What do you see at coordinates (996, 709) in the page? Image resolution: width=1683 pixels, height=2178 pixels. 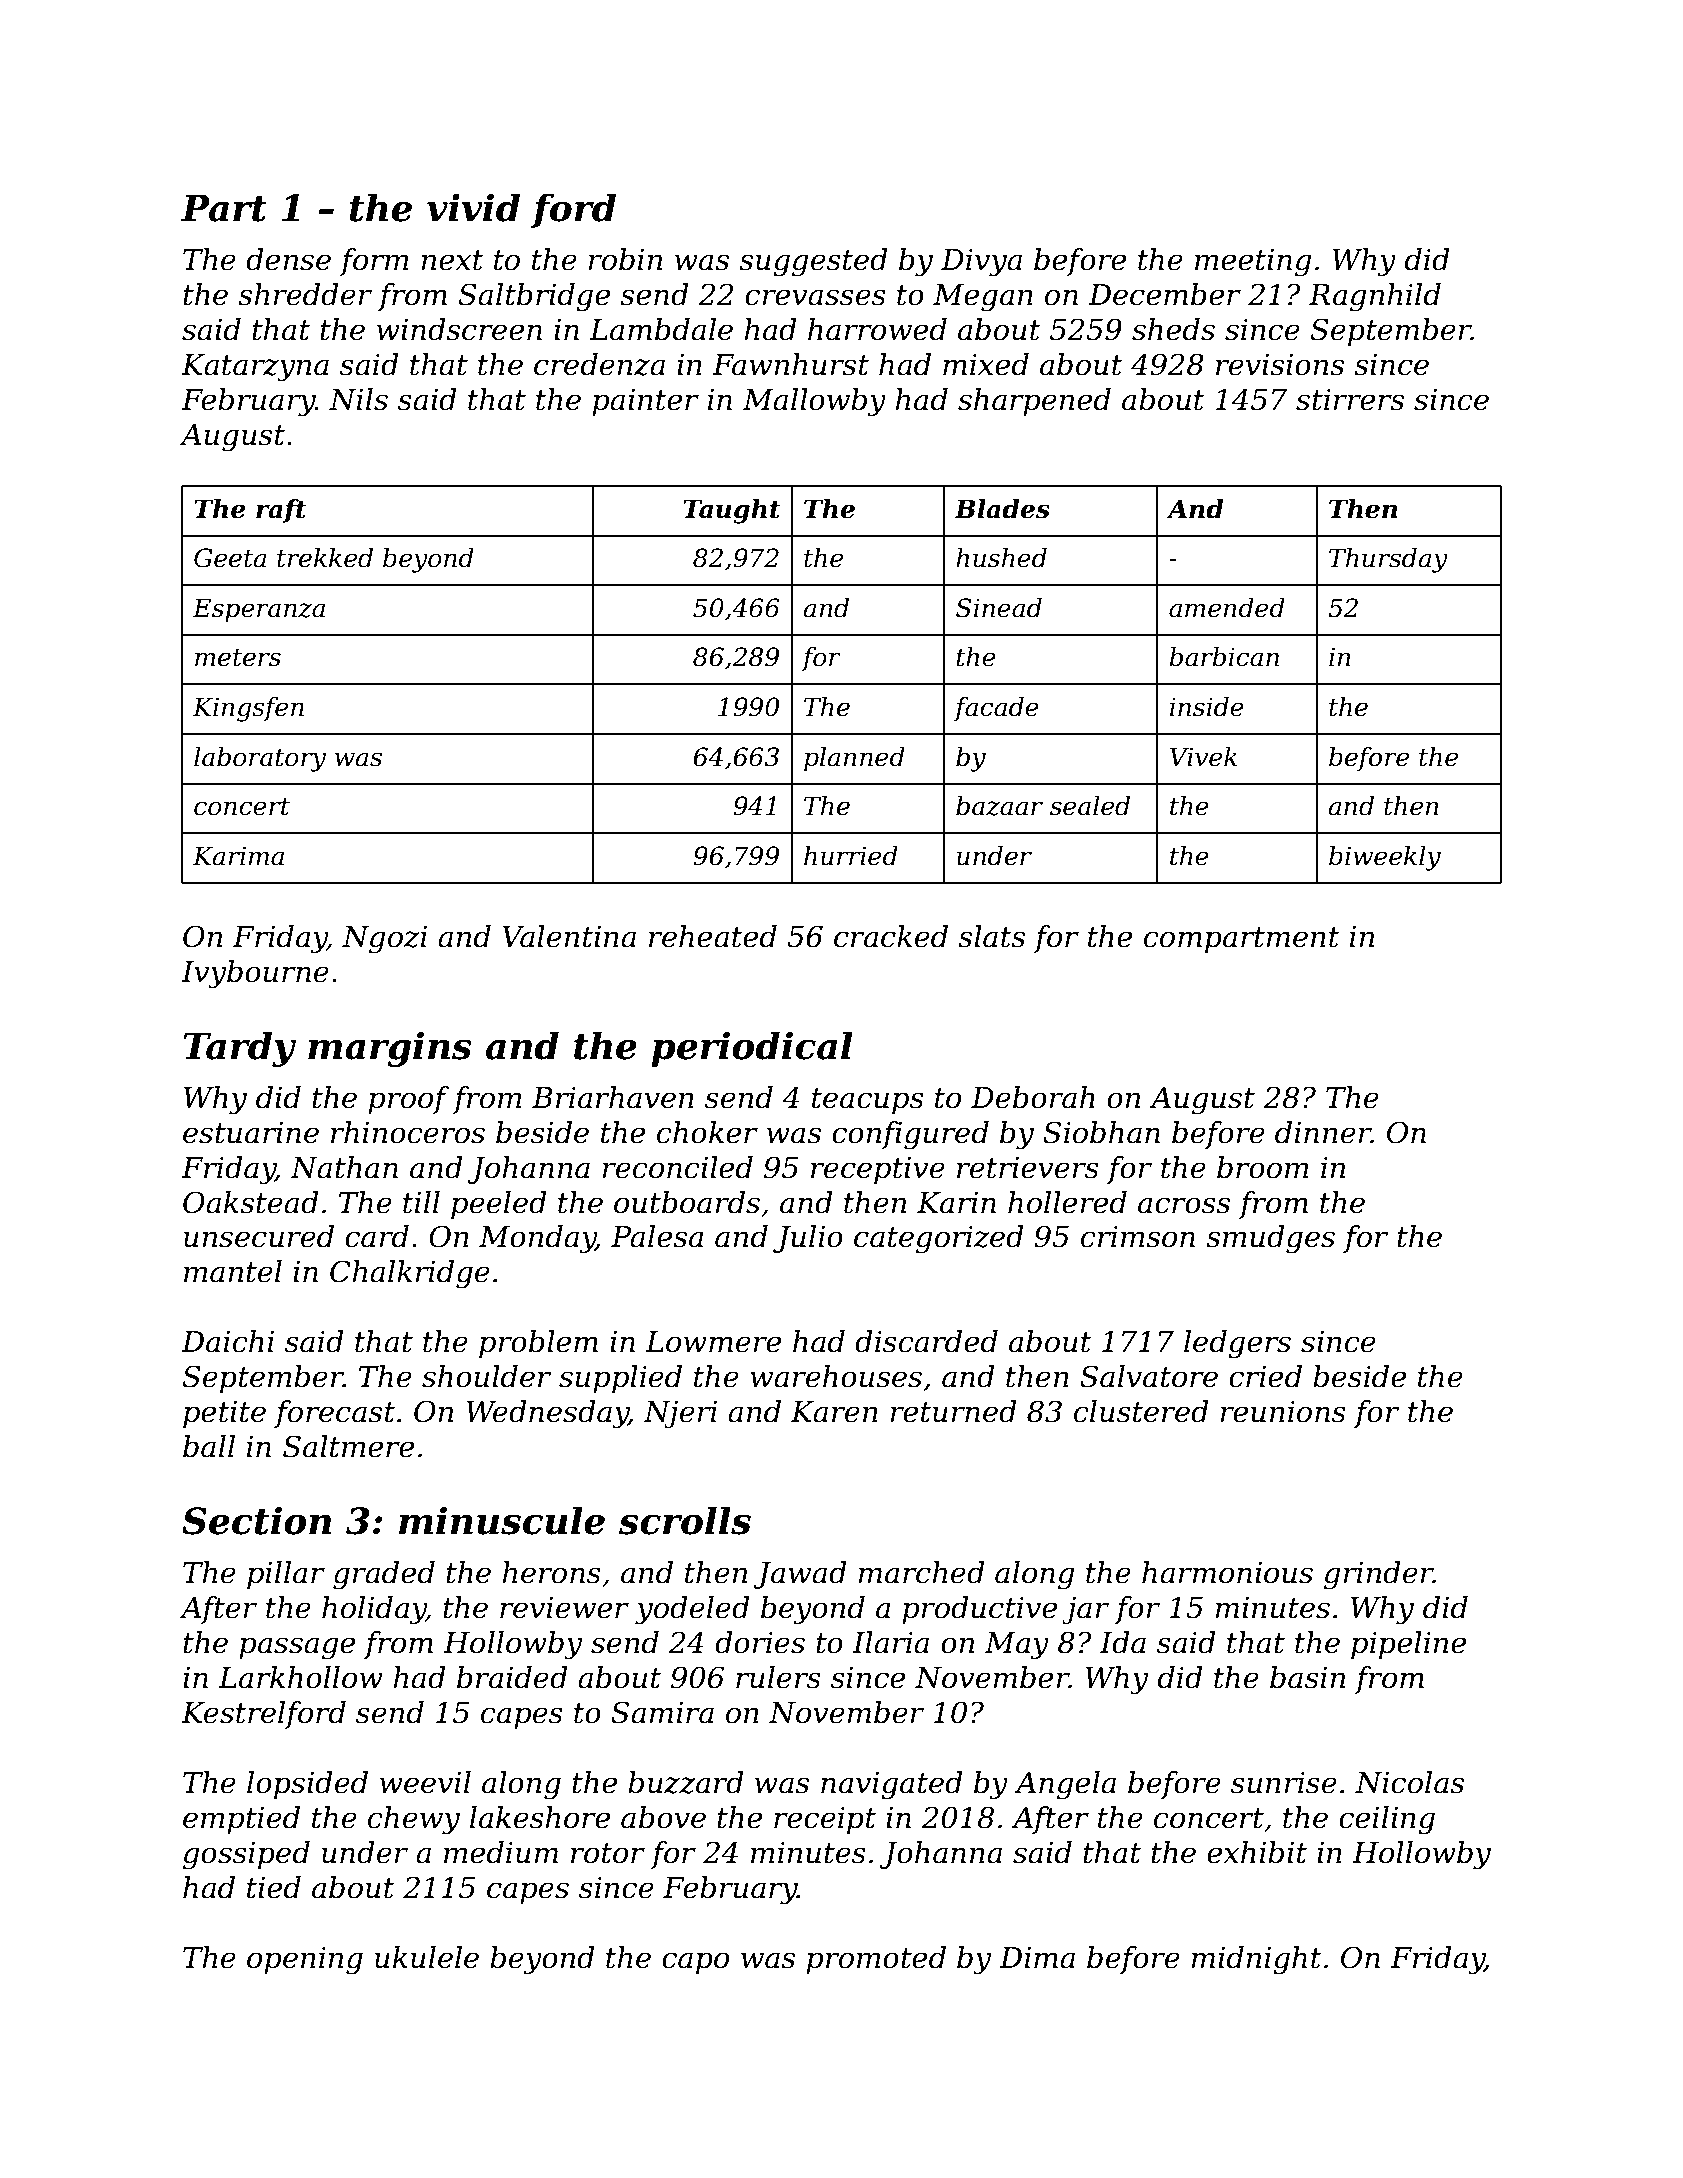 I see `facade` at bounding box center [996, 709].
